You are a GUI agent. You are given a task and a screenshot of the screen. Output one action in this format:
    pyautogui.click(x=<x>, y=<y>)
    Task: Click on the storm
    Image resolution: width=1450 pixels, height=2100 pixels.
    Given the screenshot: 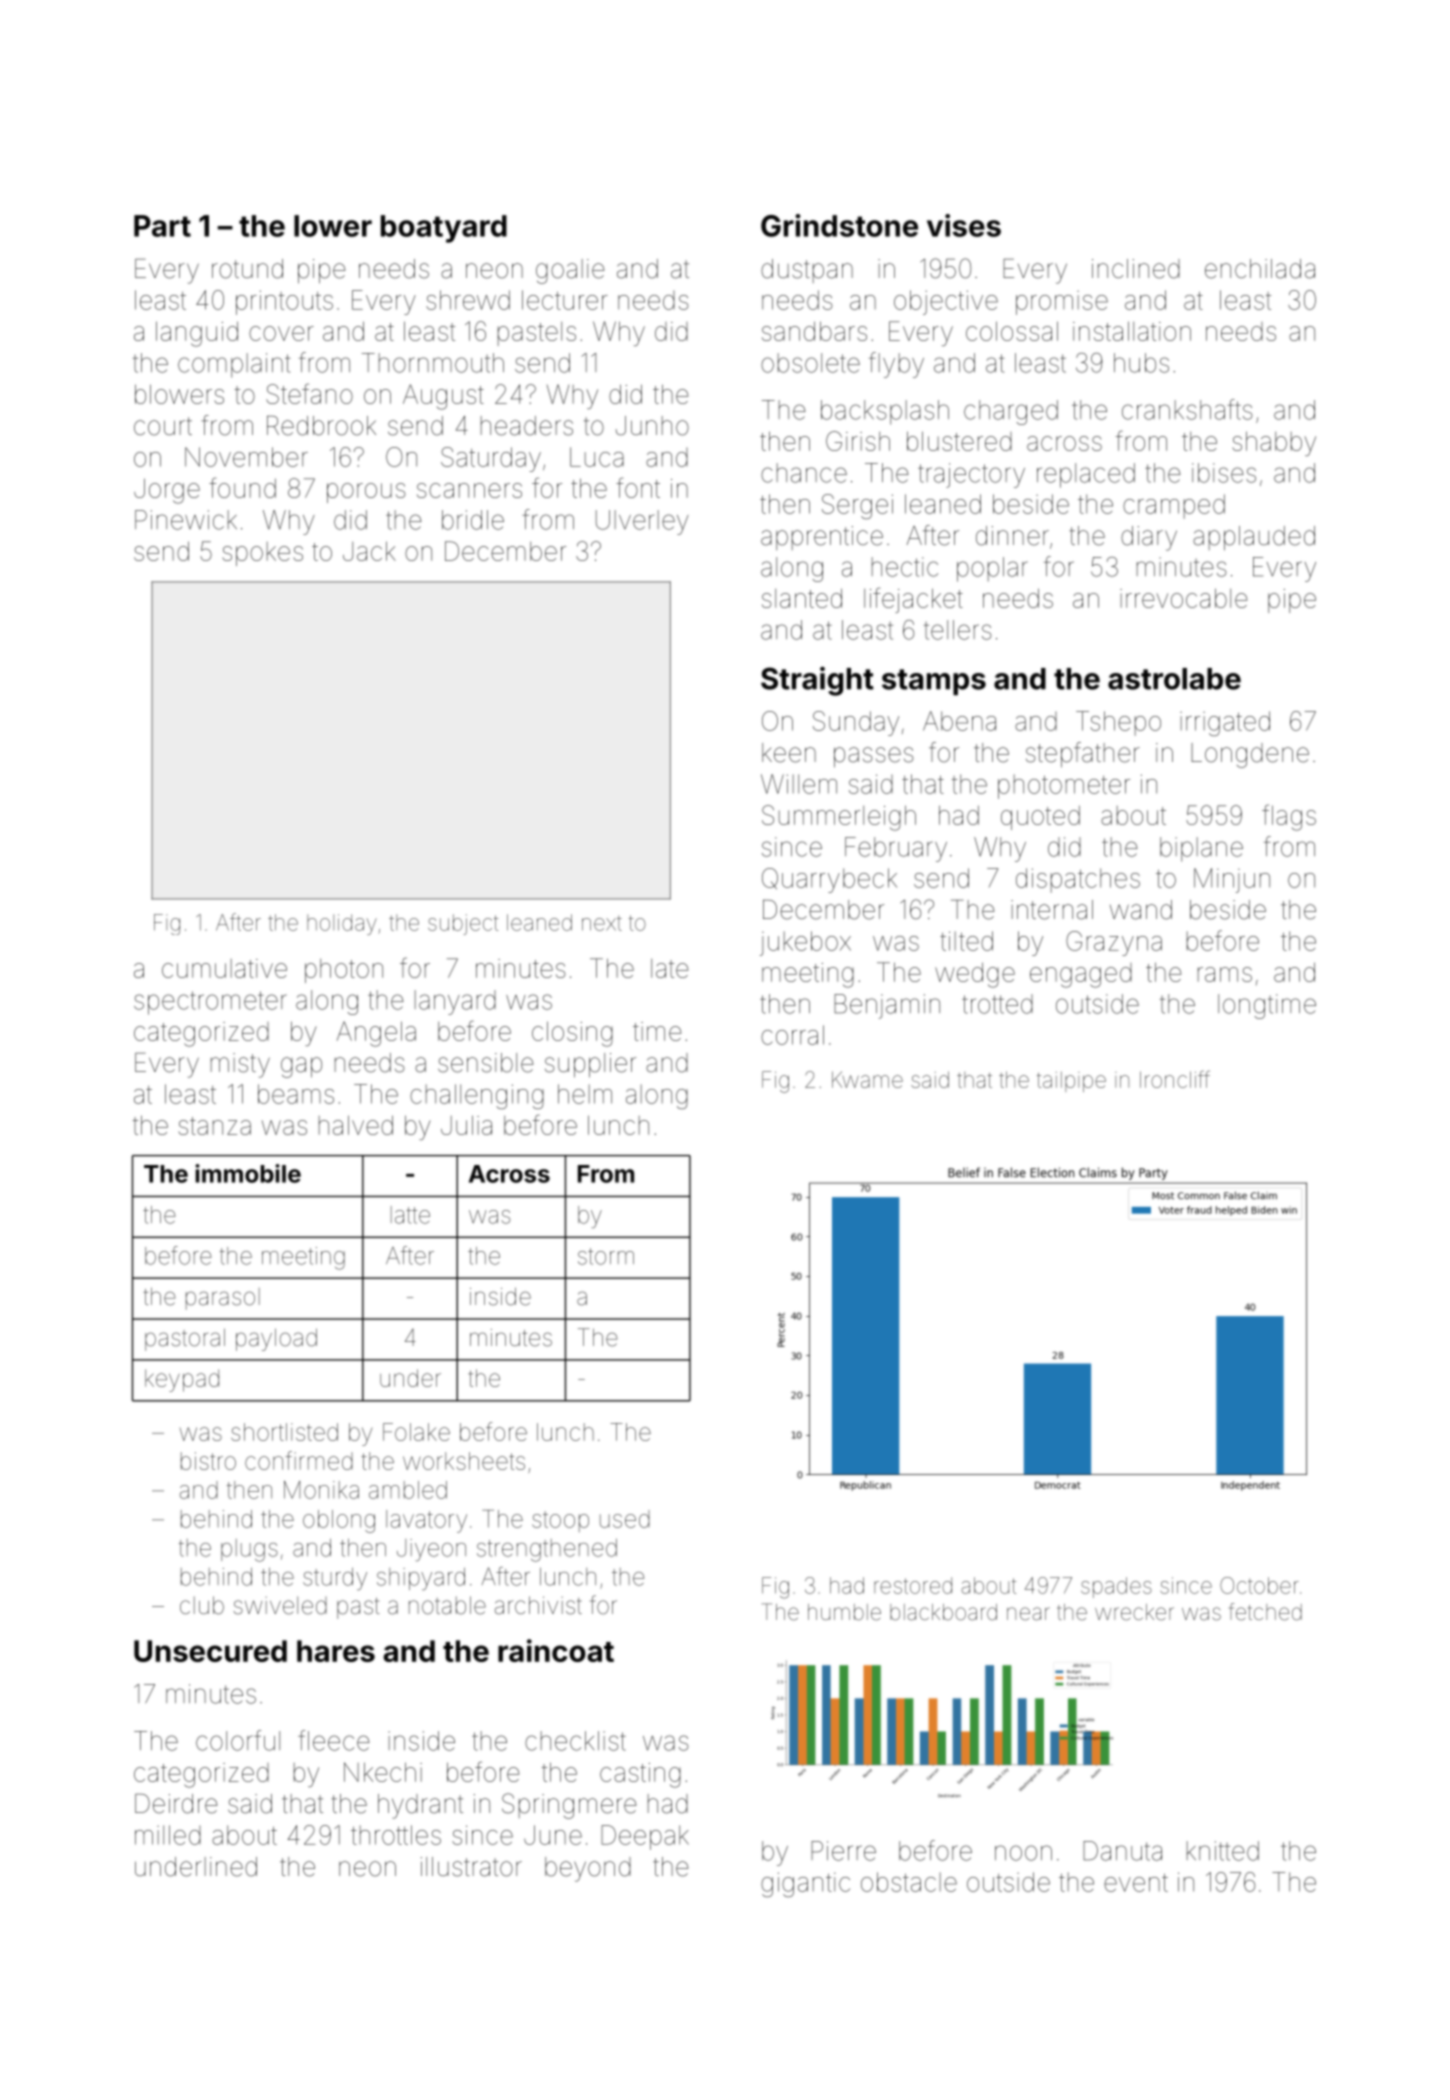 What is the action you would take?
    pyautogui.click(x=606, y=1256)
